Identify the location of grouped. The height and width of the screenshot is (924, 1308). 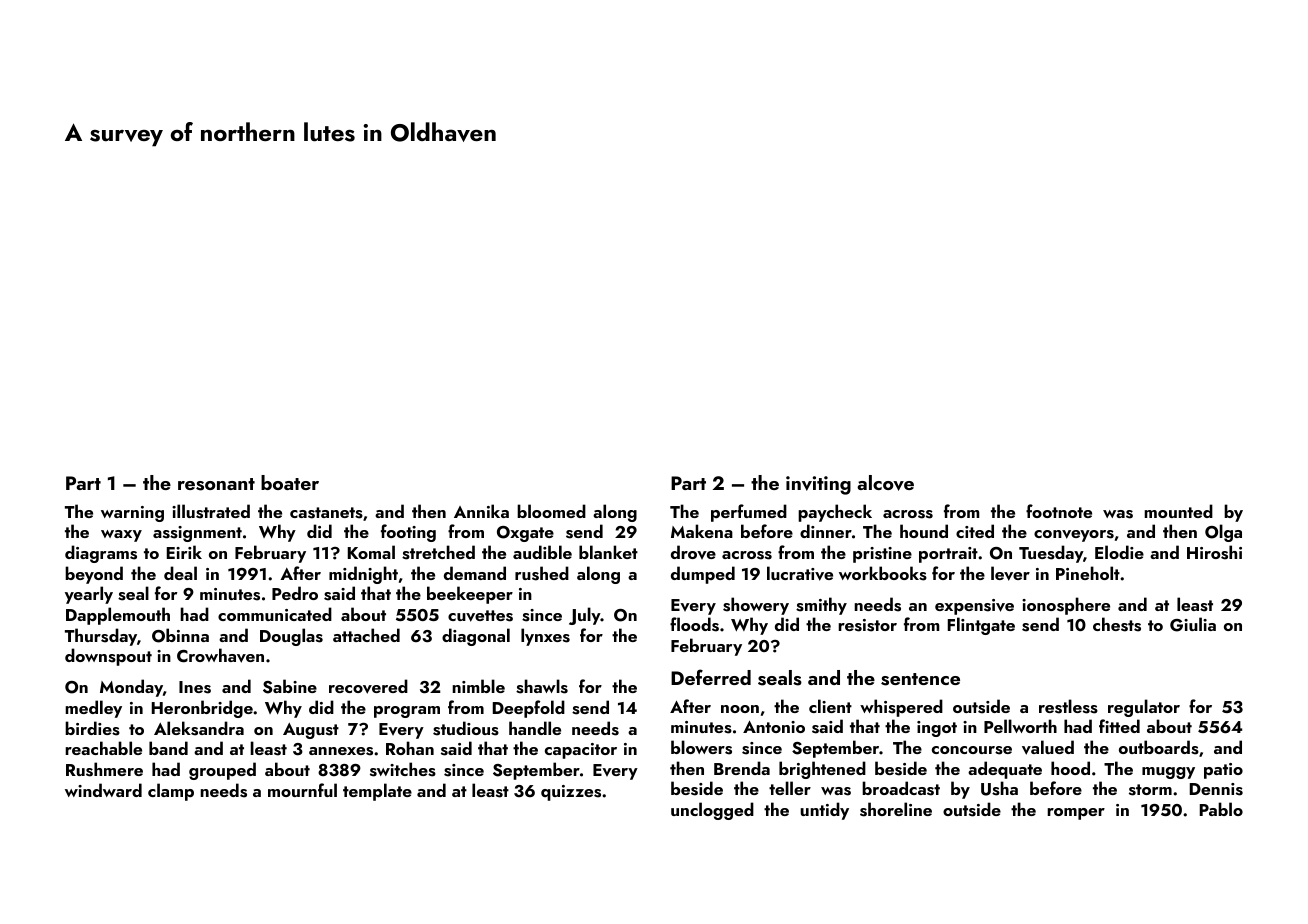
(222, 771).
